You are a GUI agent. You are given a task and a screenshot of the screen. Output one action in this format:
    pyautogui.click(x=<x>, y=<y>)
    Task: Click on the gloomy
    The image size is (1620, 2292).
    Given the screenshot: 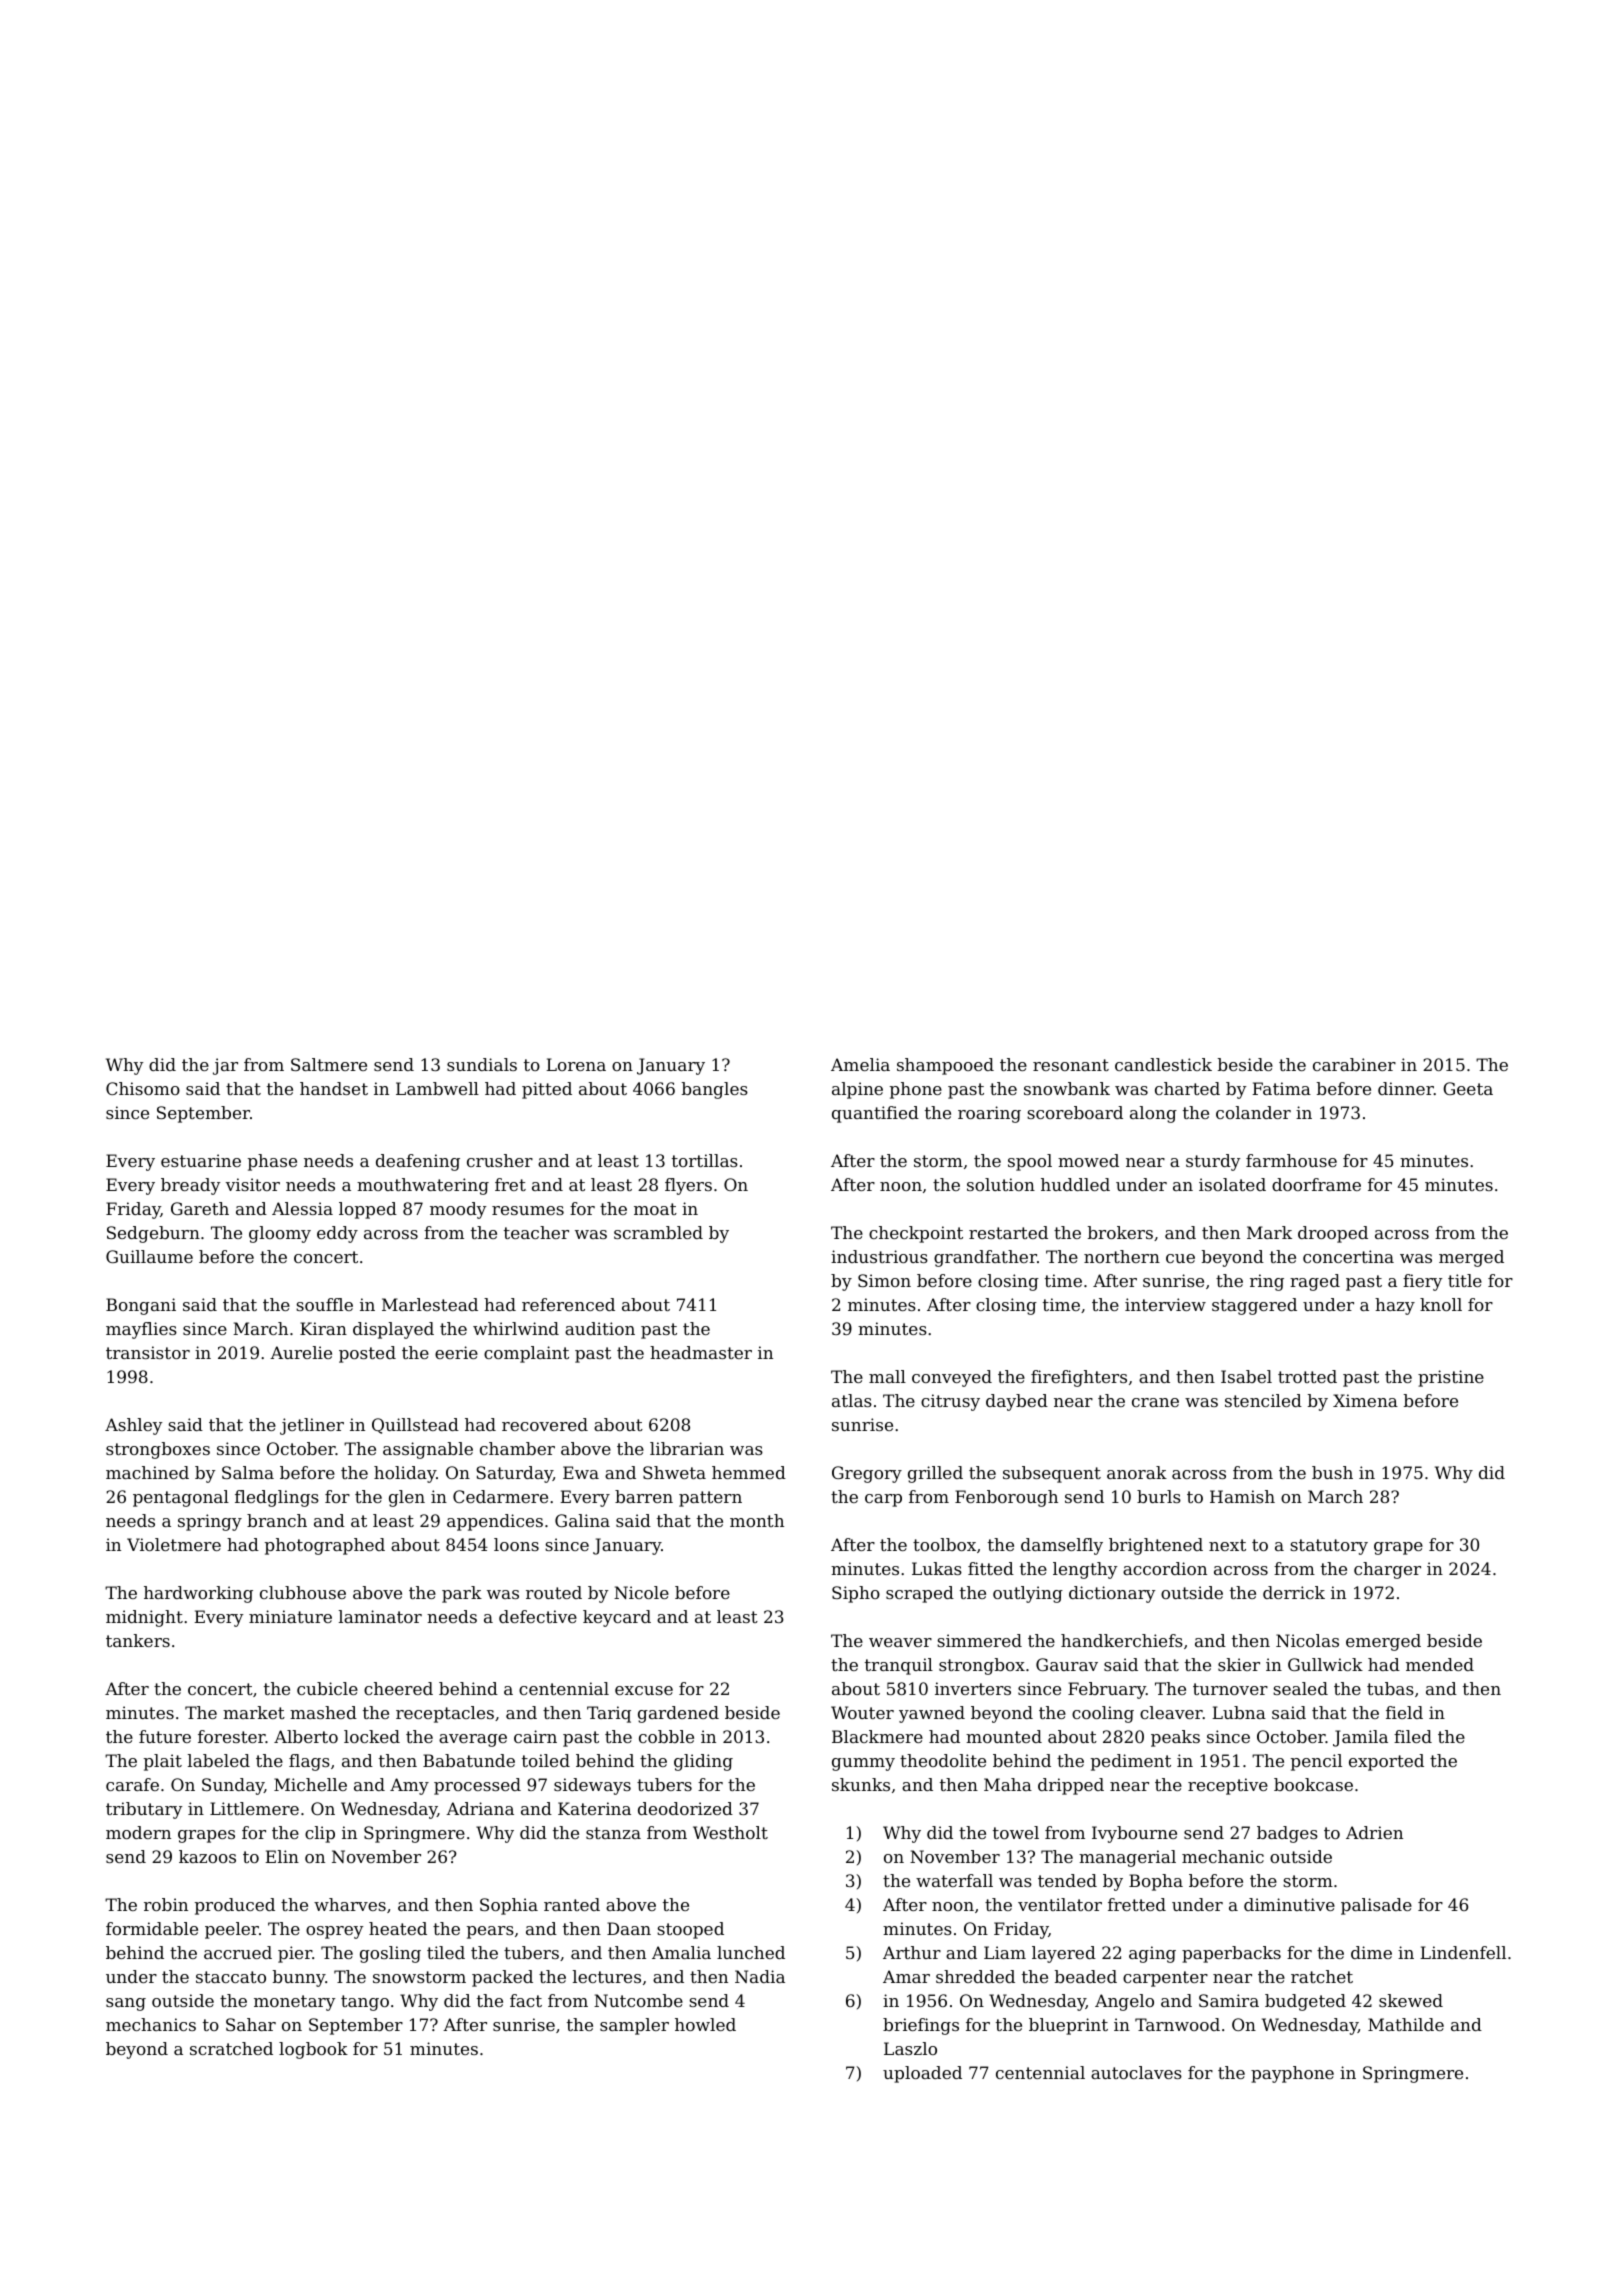 What is the action you would take?
    pyautogui.click(x=280, y=1234)
